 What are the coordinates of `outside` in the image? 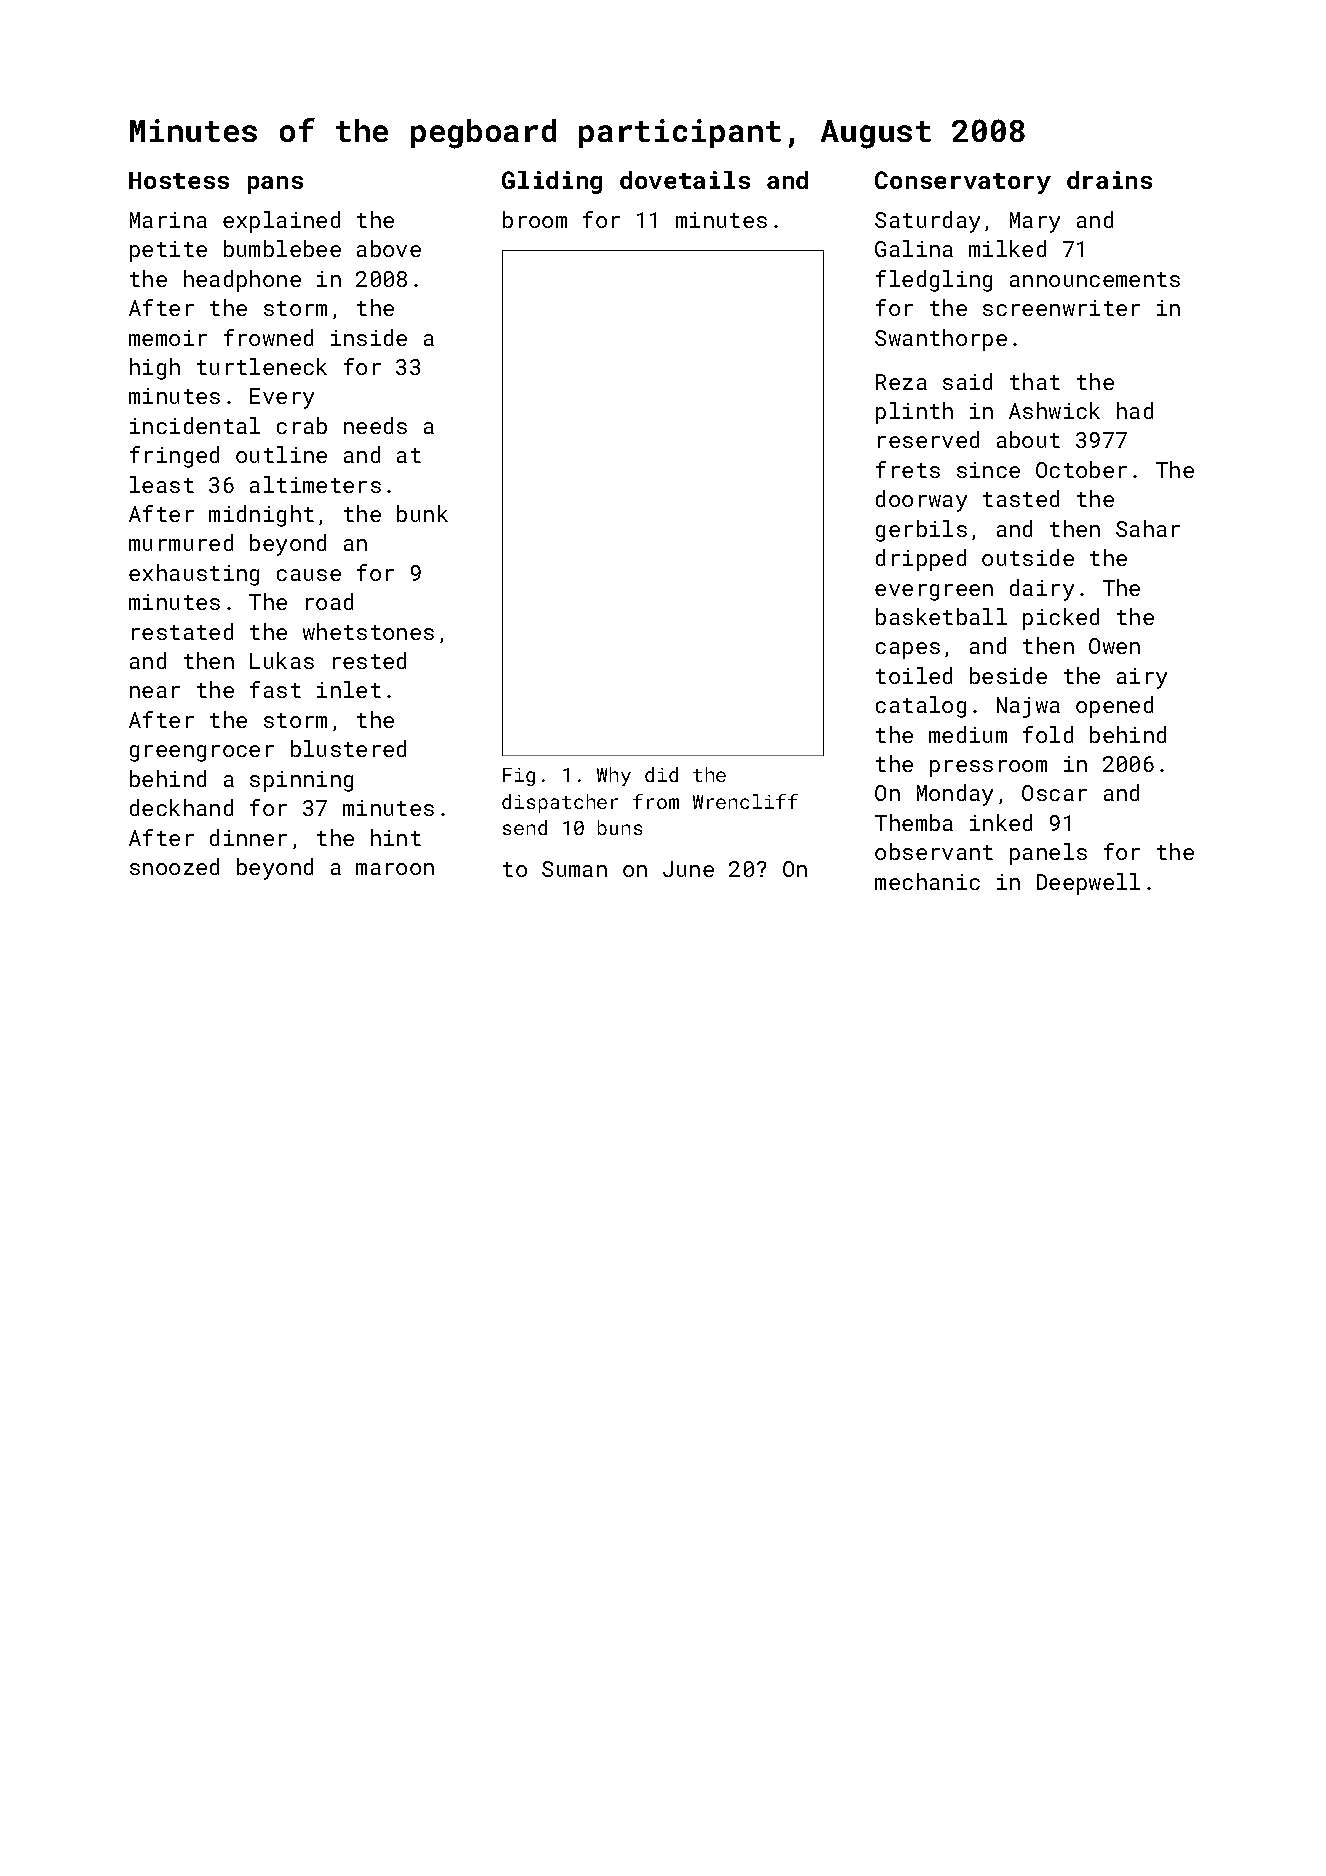 It's located at (1028, 557).
